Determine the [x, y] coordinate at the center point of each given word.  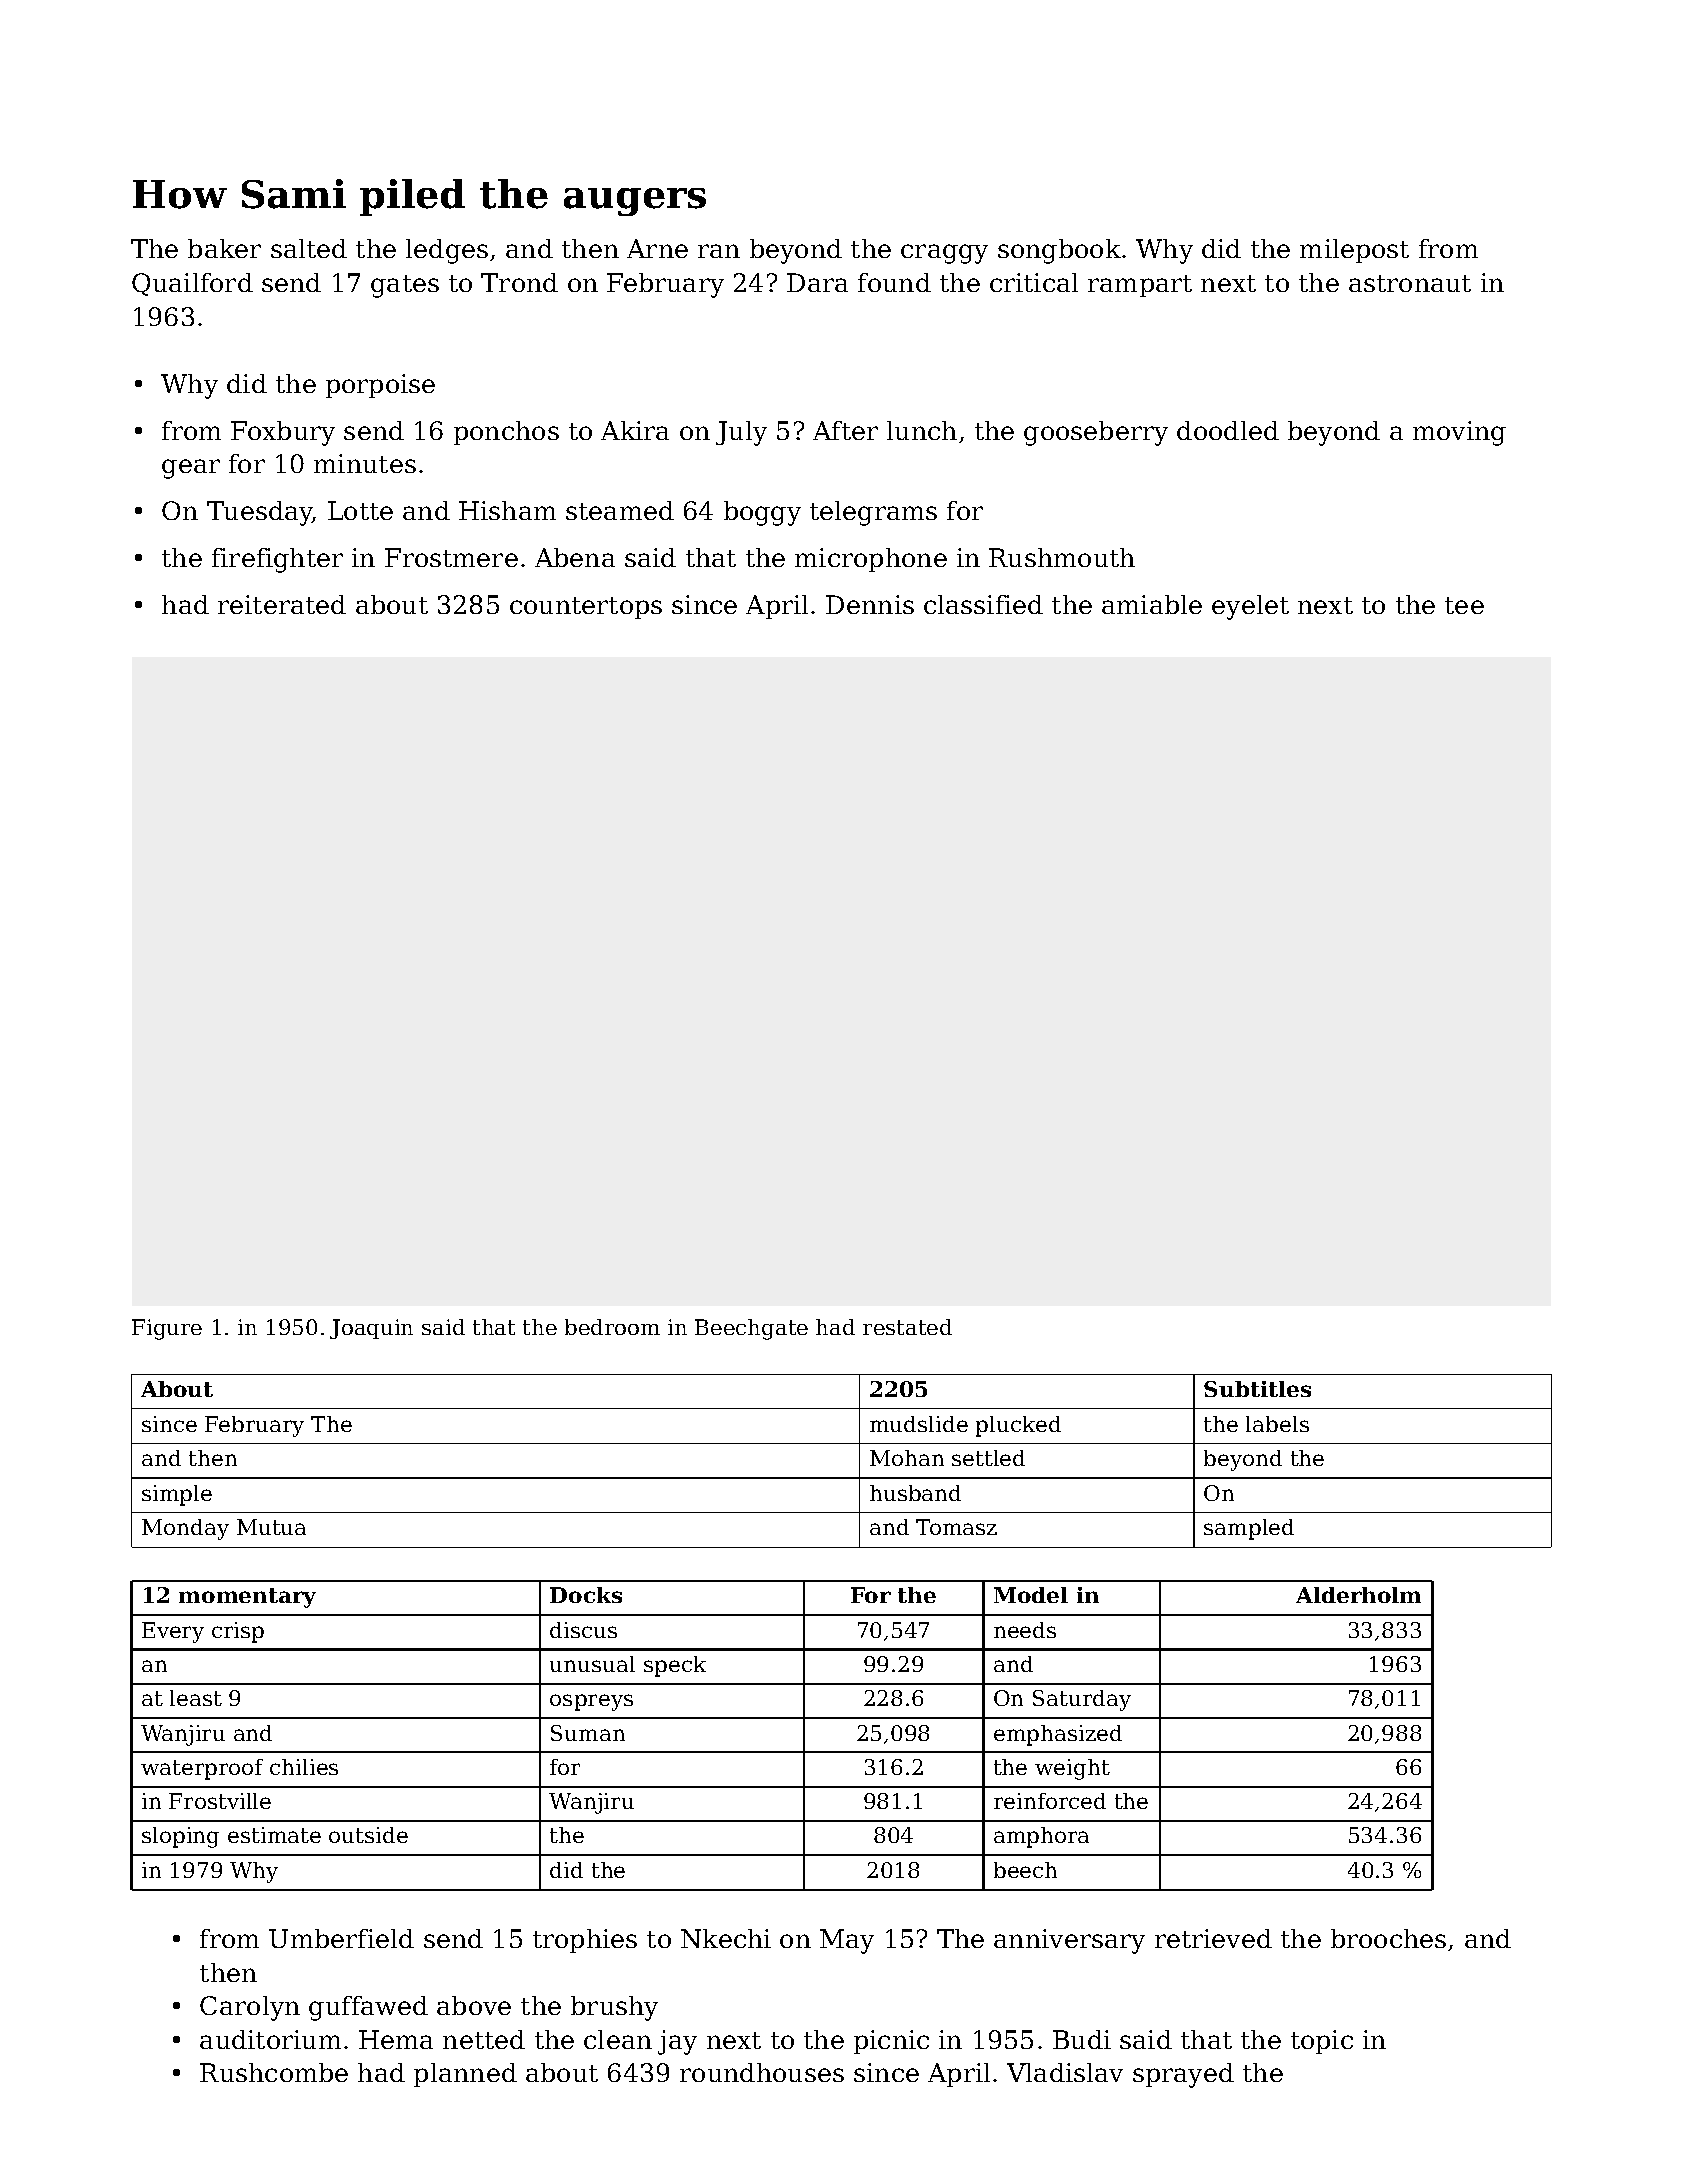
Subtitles [1257, 1389]
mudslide [919, 1424]
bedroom [612, 1327]
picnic [891, 2042]
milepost [1354, 251]
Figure [167, 1329]
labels [1277, 1424]
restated [907, 1327]
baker [224, 248]
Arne [657, 248]
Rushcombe [274, 2072]
